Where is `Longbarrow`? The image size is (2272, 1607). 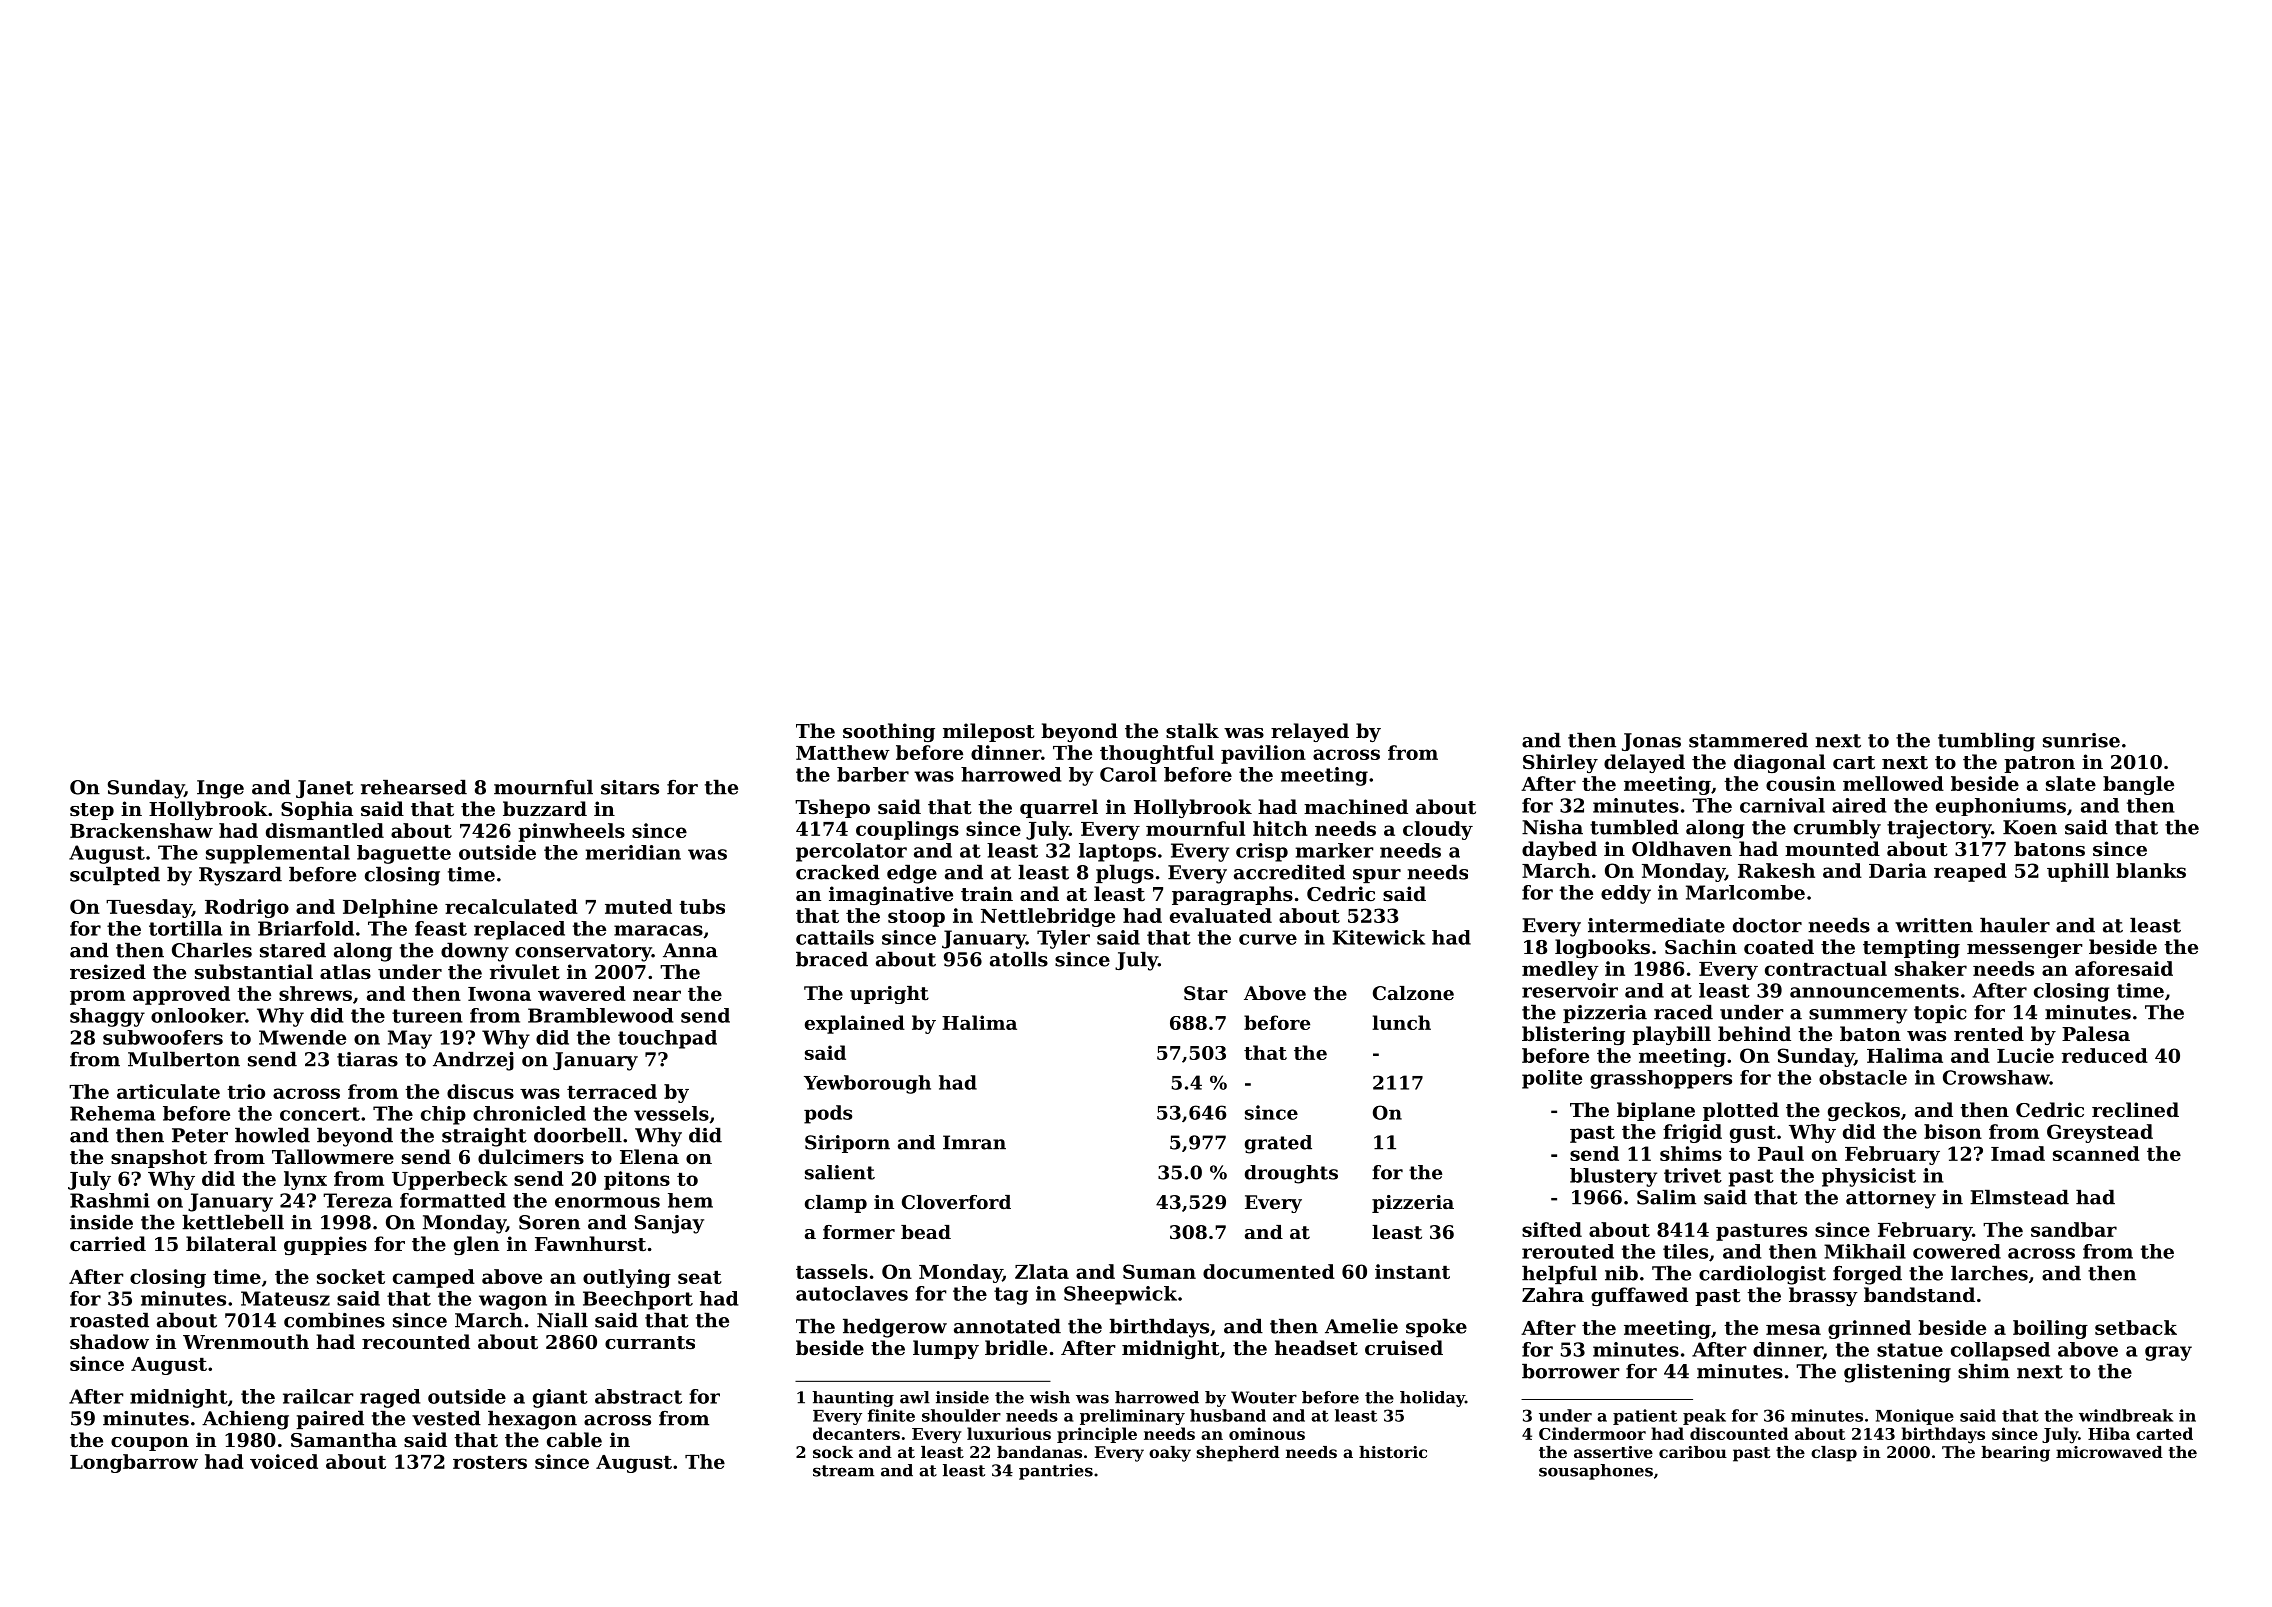
Longbarrow is located at coordinates (134, 1463).
